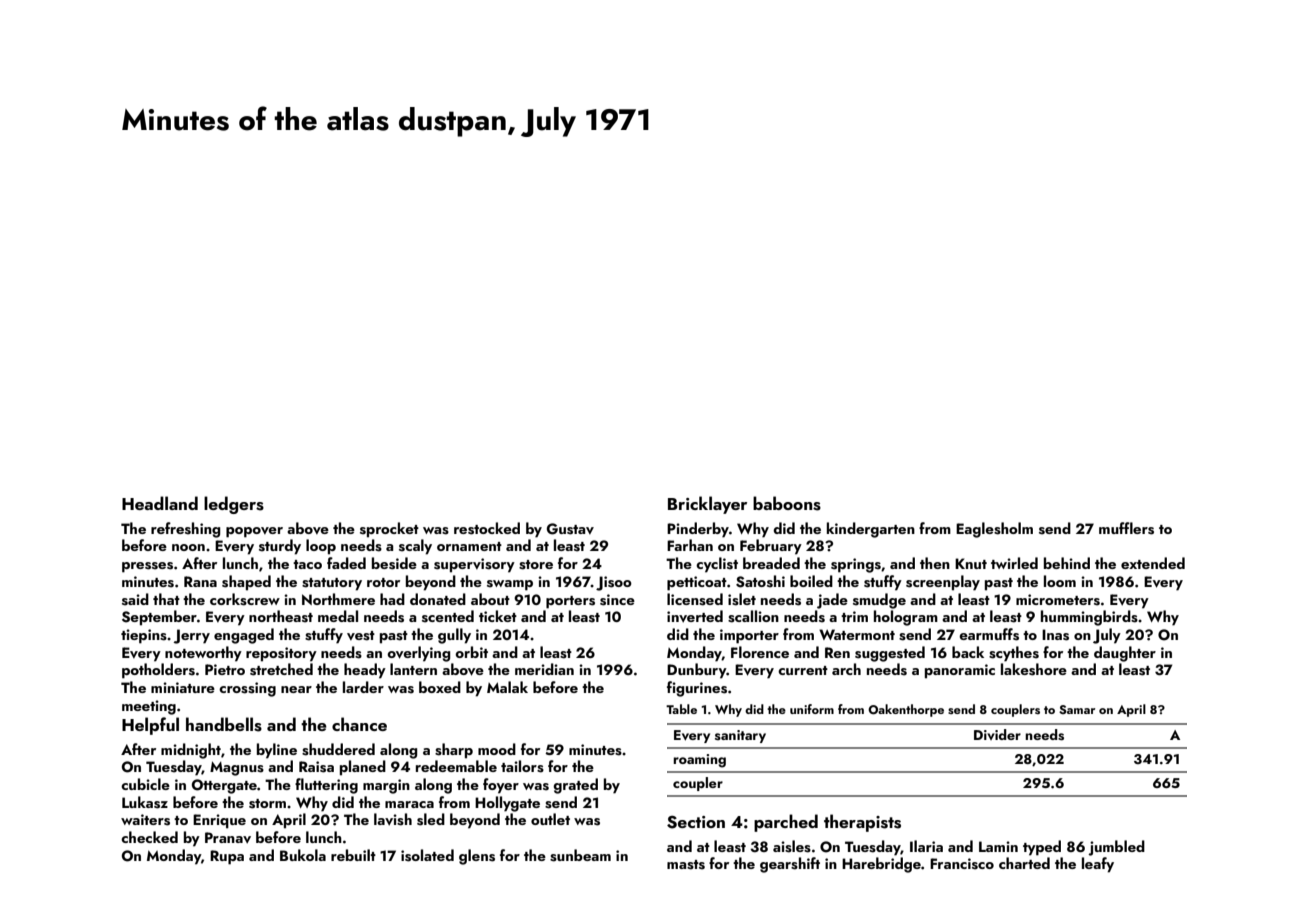  Describe the element at coordinates (487, 528) in the image. I see `restocked` at that location.
